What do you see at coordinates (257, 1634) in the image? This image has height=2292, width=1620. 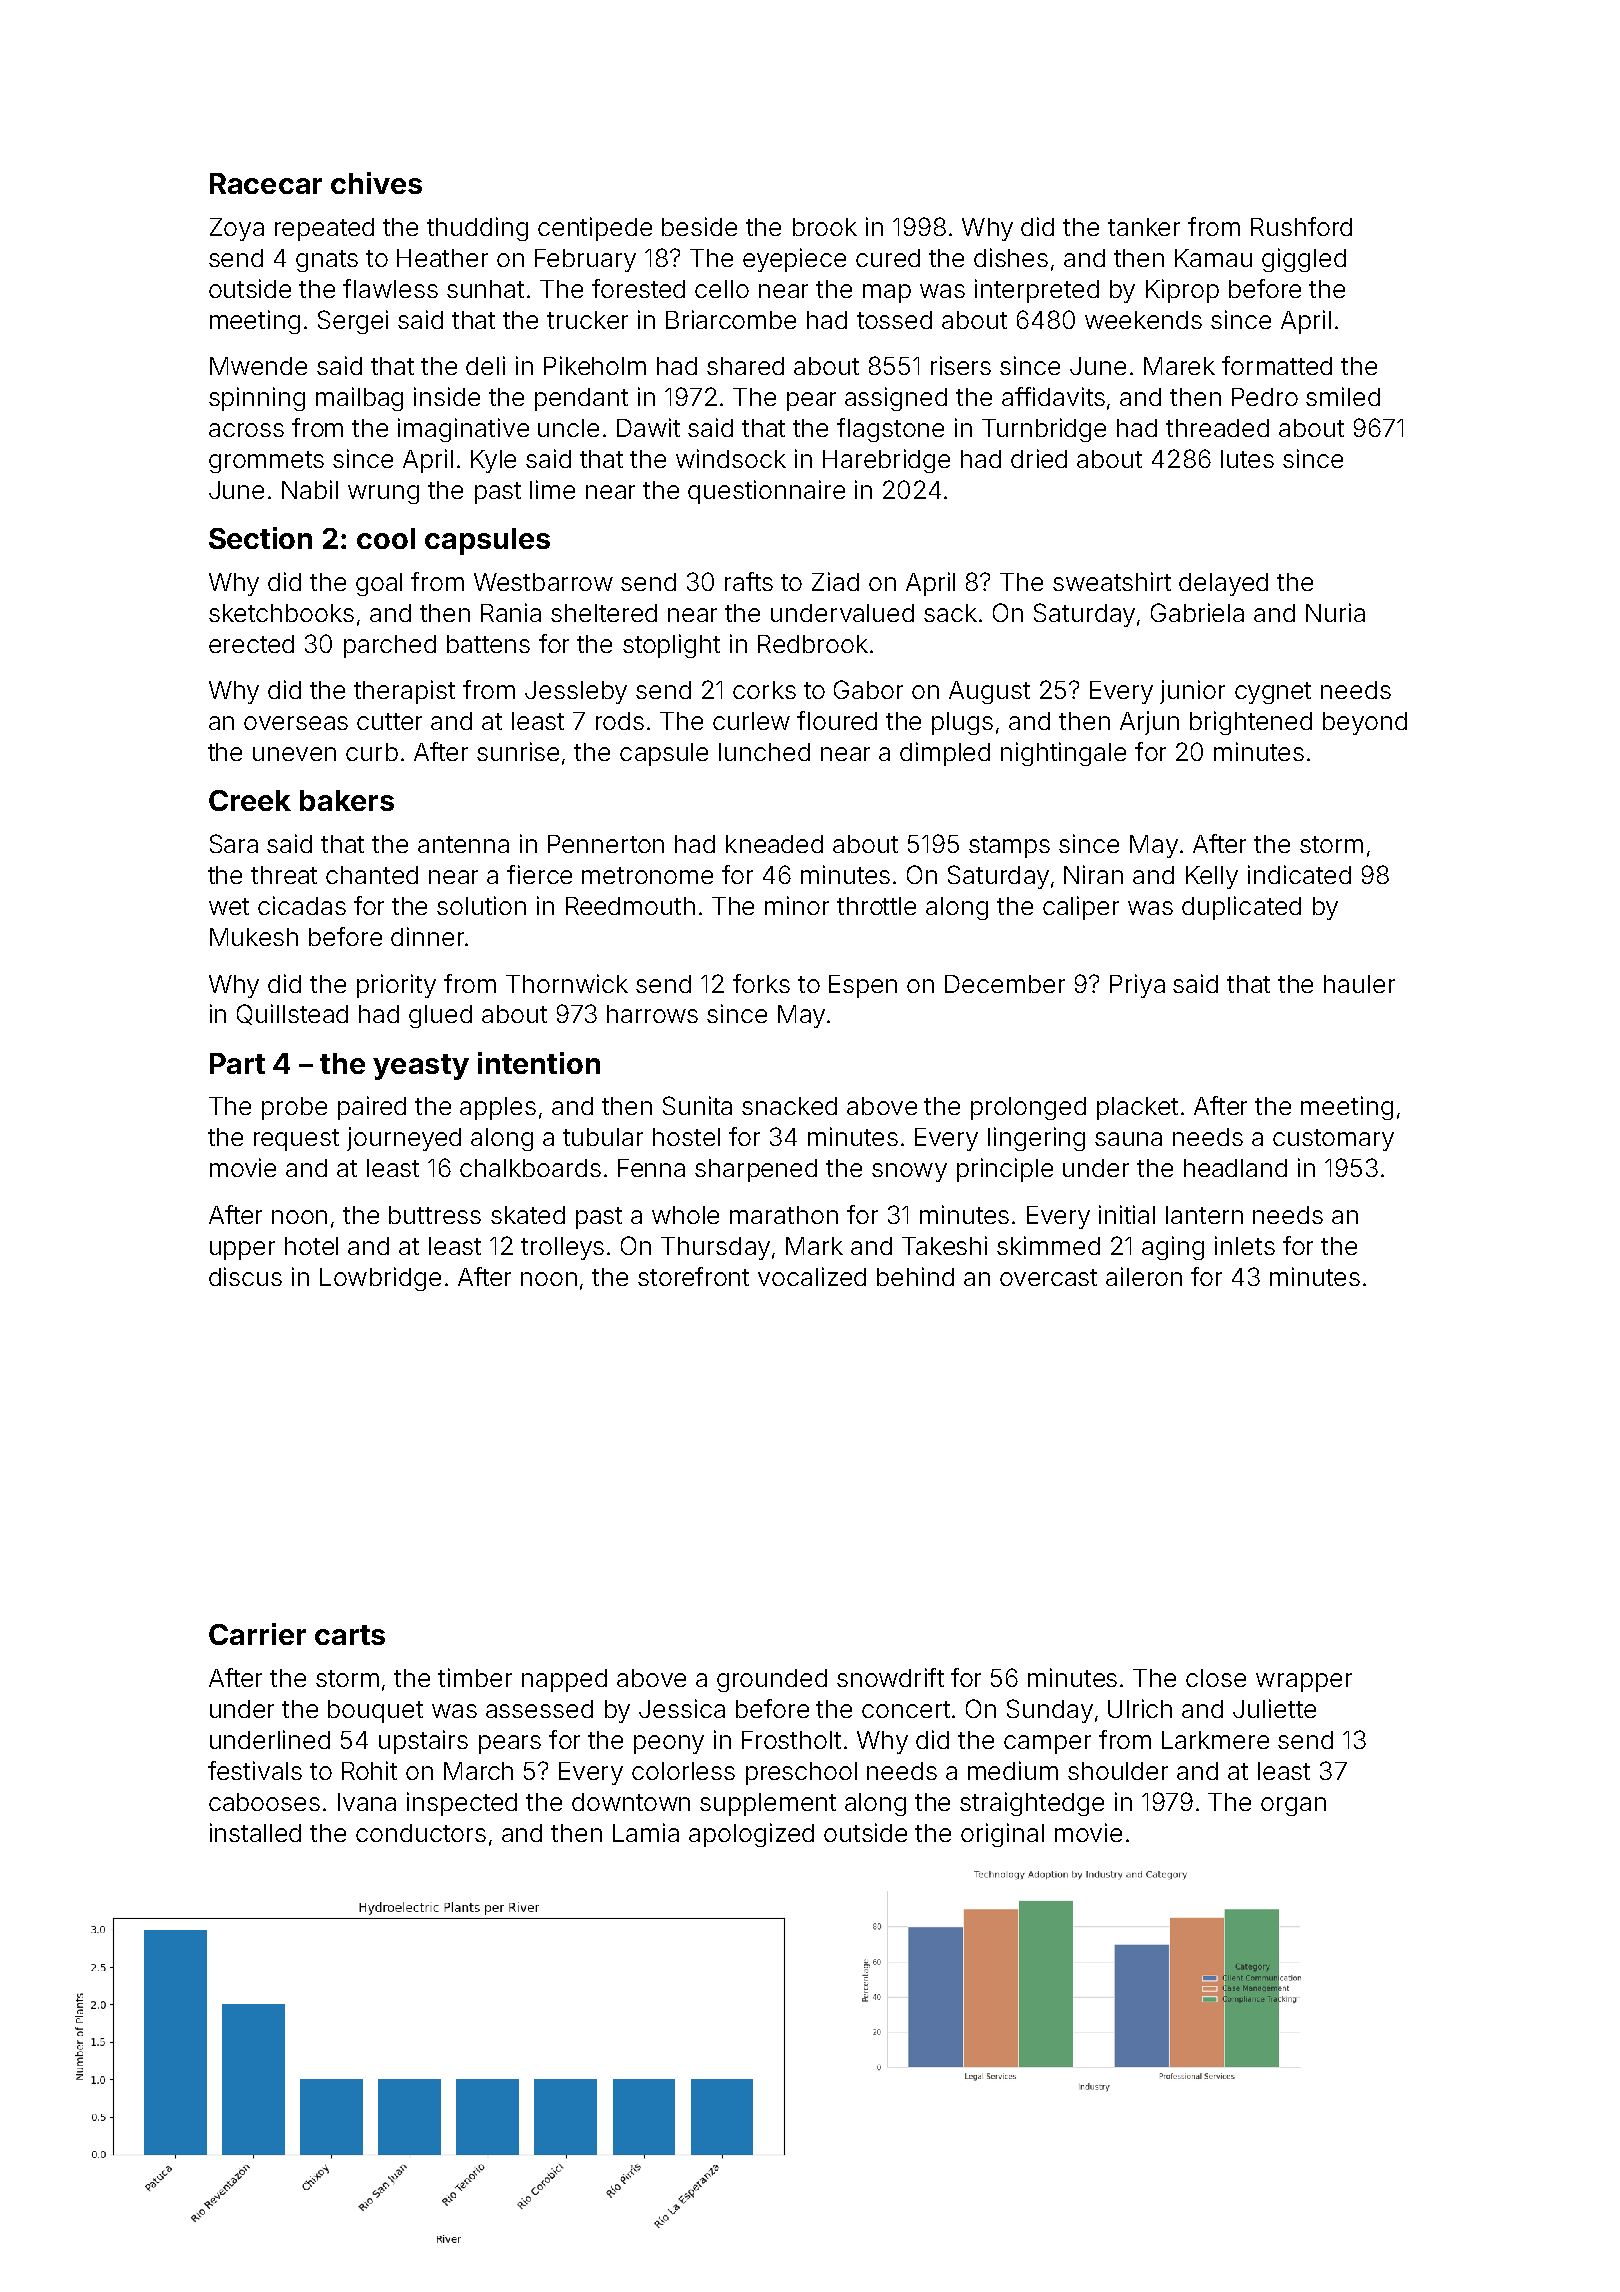 I see `Carrier` at bounding box center [257, 1634].
